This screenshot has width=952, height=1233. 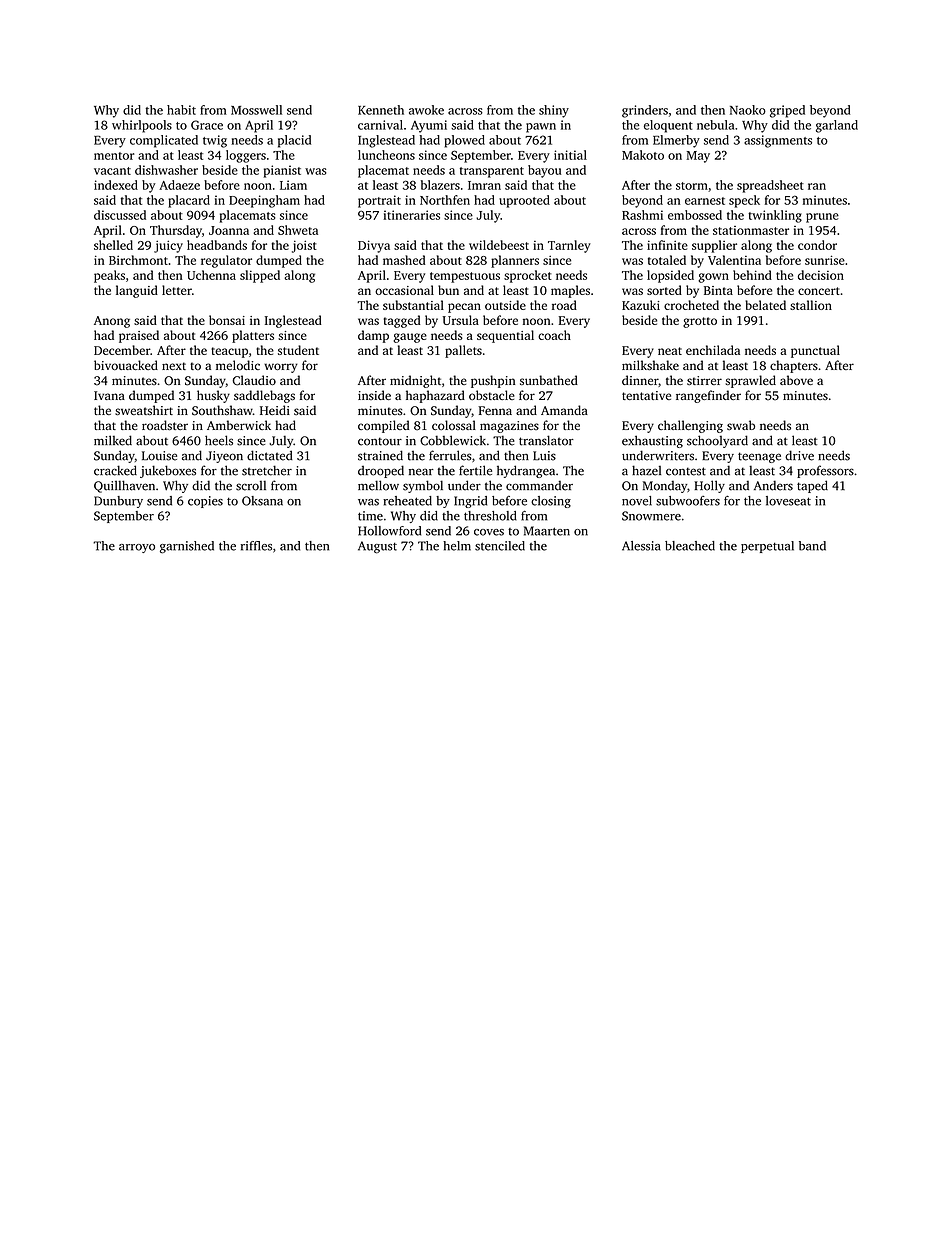 I want to click on above, so click(x=796, y=380).
